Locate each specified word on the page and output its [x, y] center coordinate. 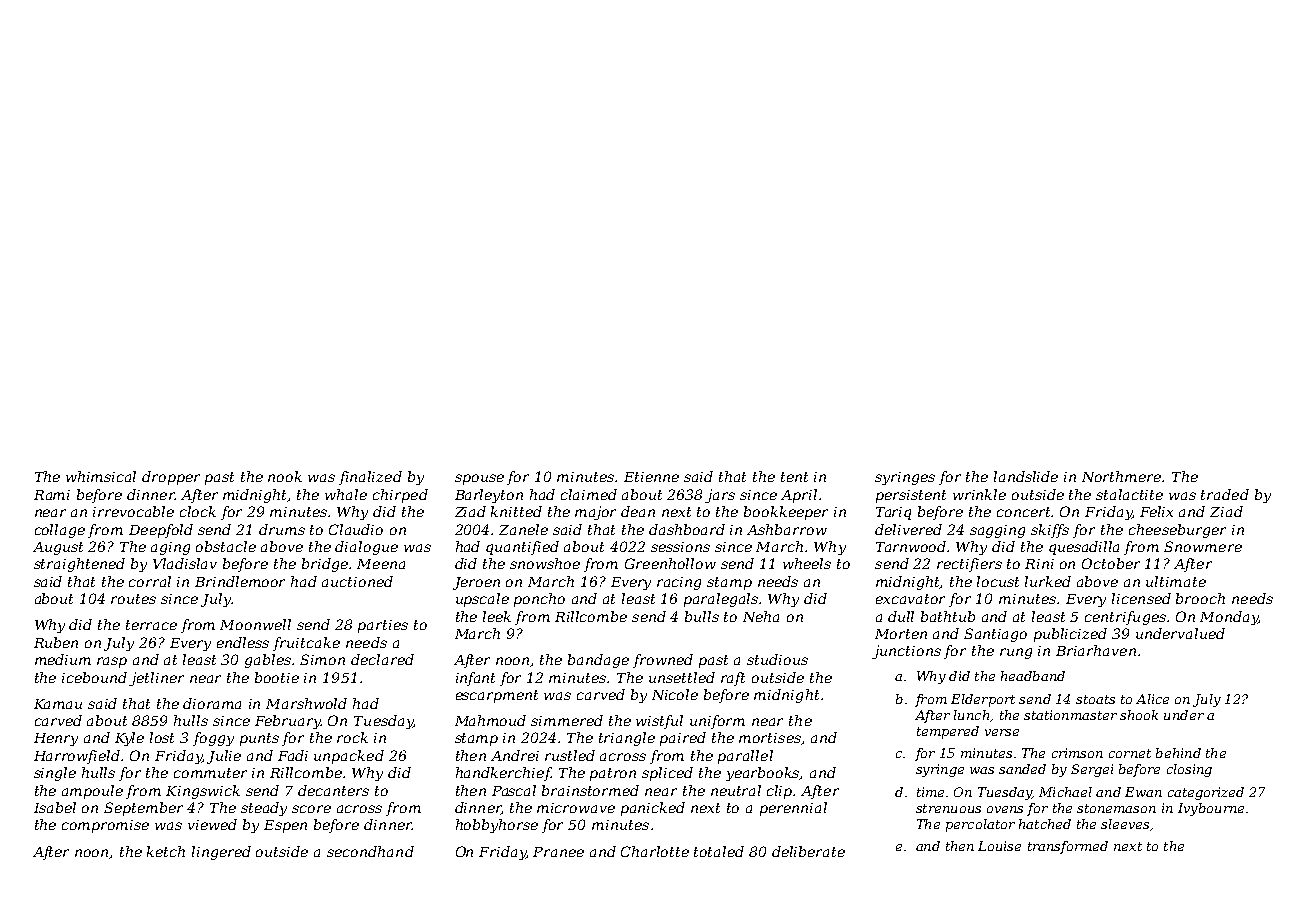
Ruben [56, 642]
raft [733, 679]
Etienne [651, 477]
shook [1139, 715]
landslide [1026, 476]
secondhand [370, 851]
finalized [370, 478]
